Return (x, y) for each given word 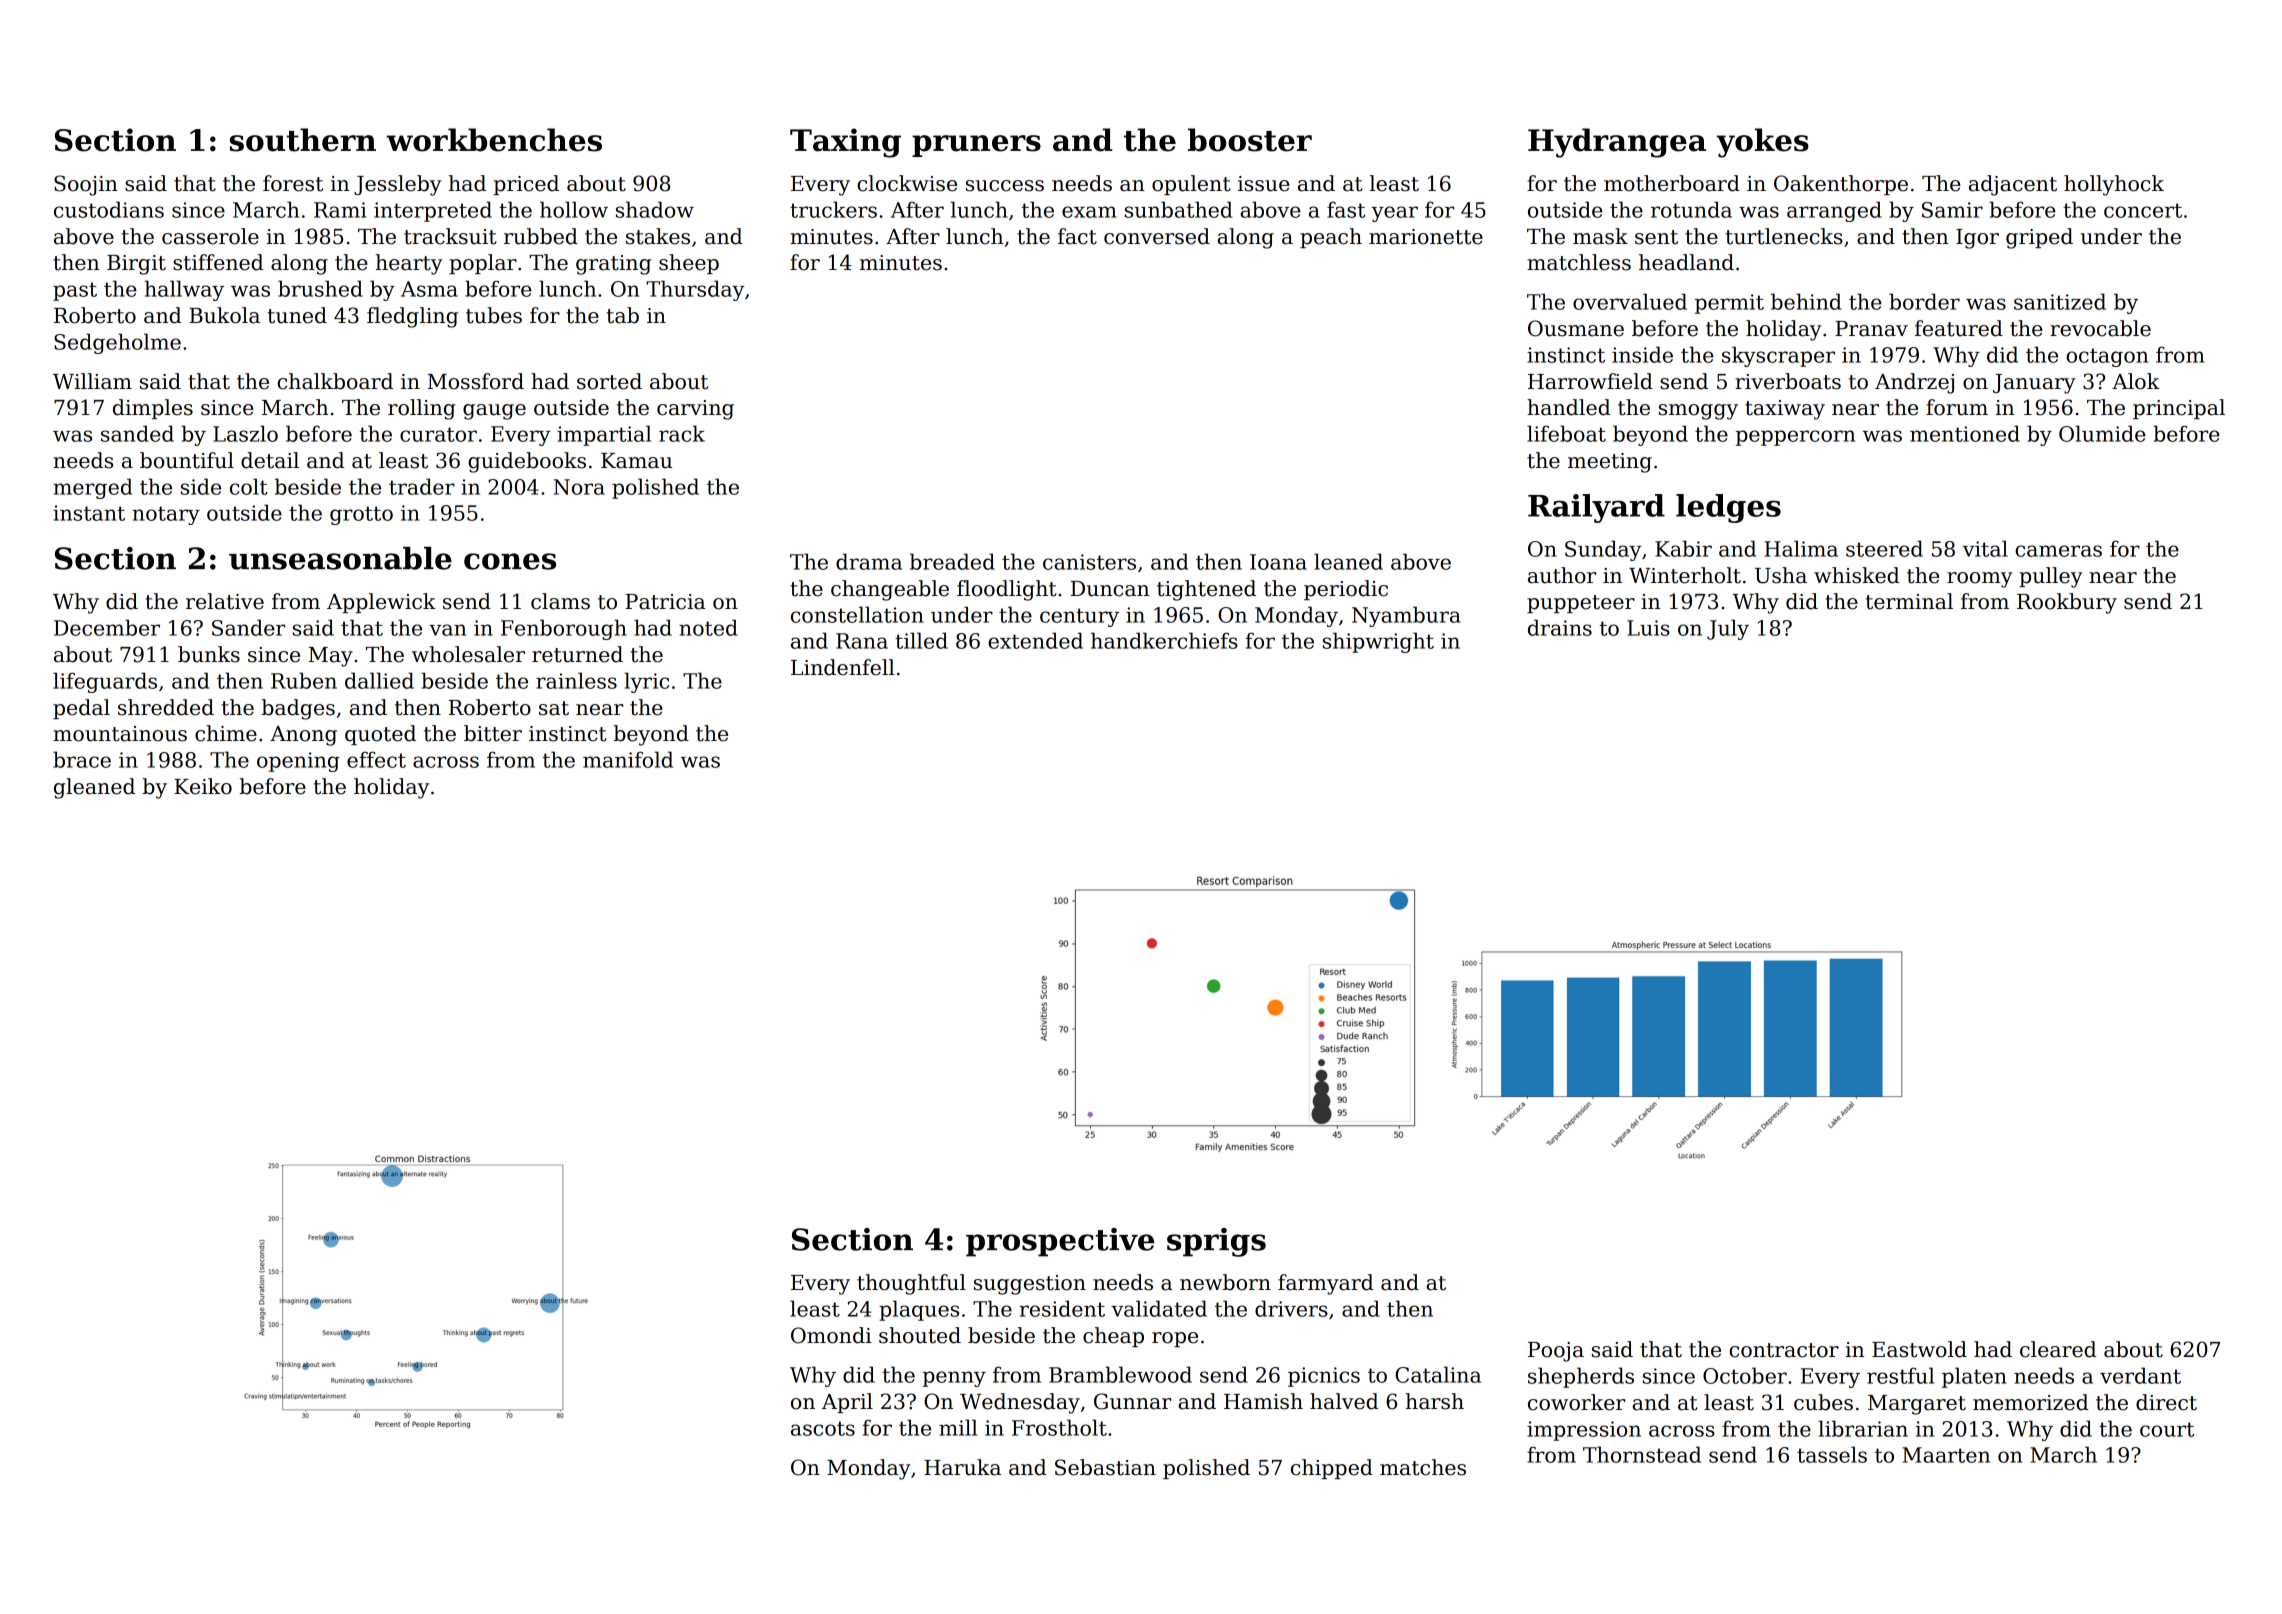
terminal (1909, 601)
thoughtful (911, 1284)
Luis (1648, 628)
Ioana (1278, 562)
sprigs (1216, 1242)
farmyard (1326, 1284)
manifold (628, 759)
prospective (1060, 1242)
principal (2179, 409)
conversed (1157, 236)
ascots (823, 1428)
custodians (109, 209)
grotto (361, 515)
